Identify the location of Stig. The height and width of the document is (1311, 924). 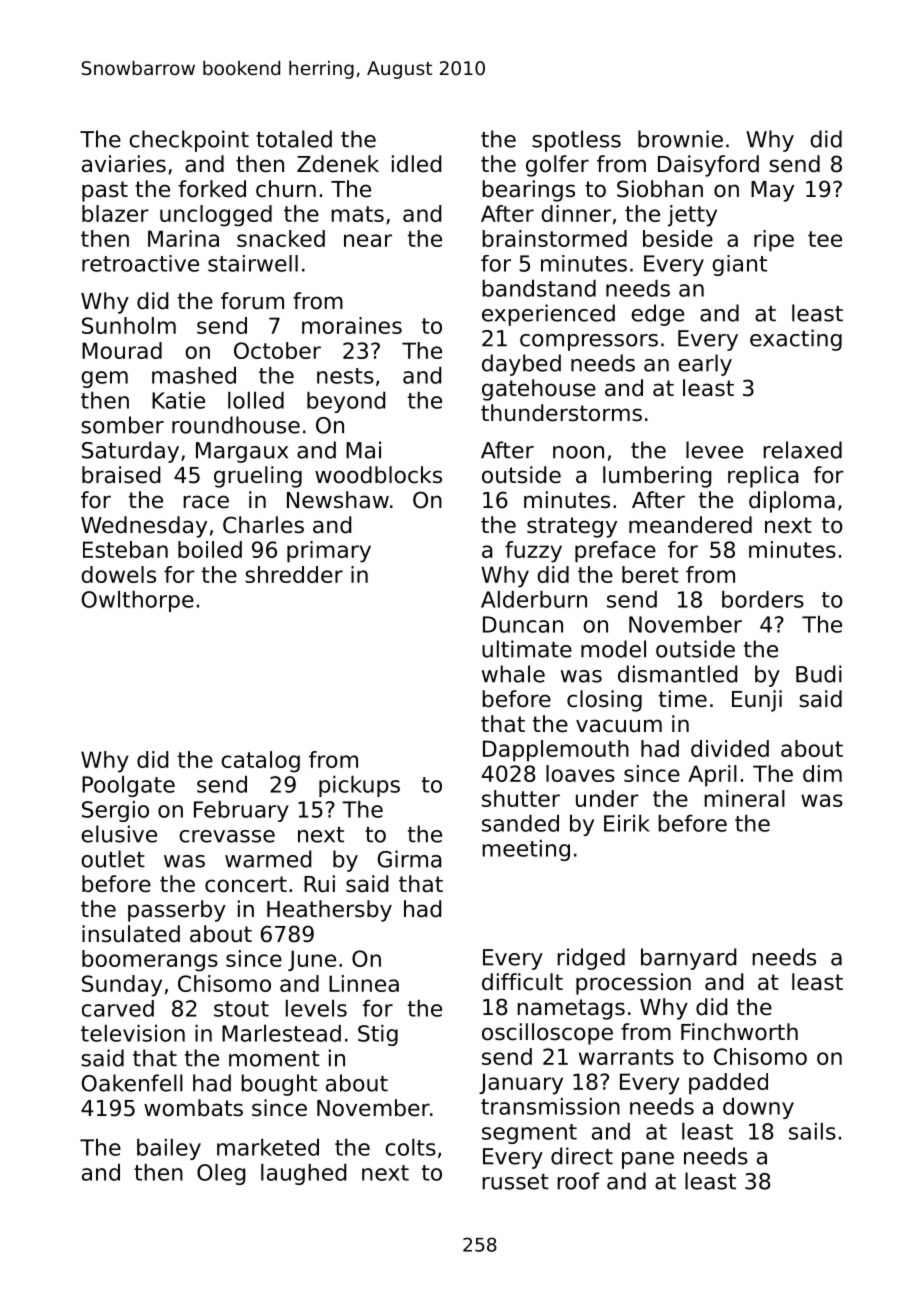
(378, 1035).
